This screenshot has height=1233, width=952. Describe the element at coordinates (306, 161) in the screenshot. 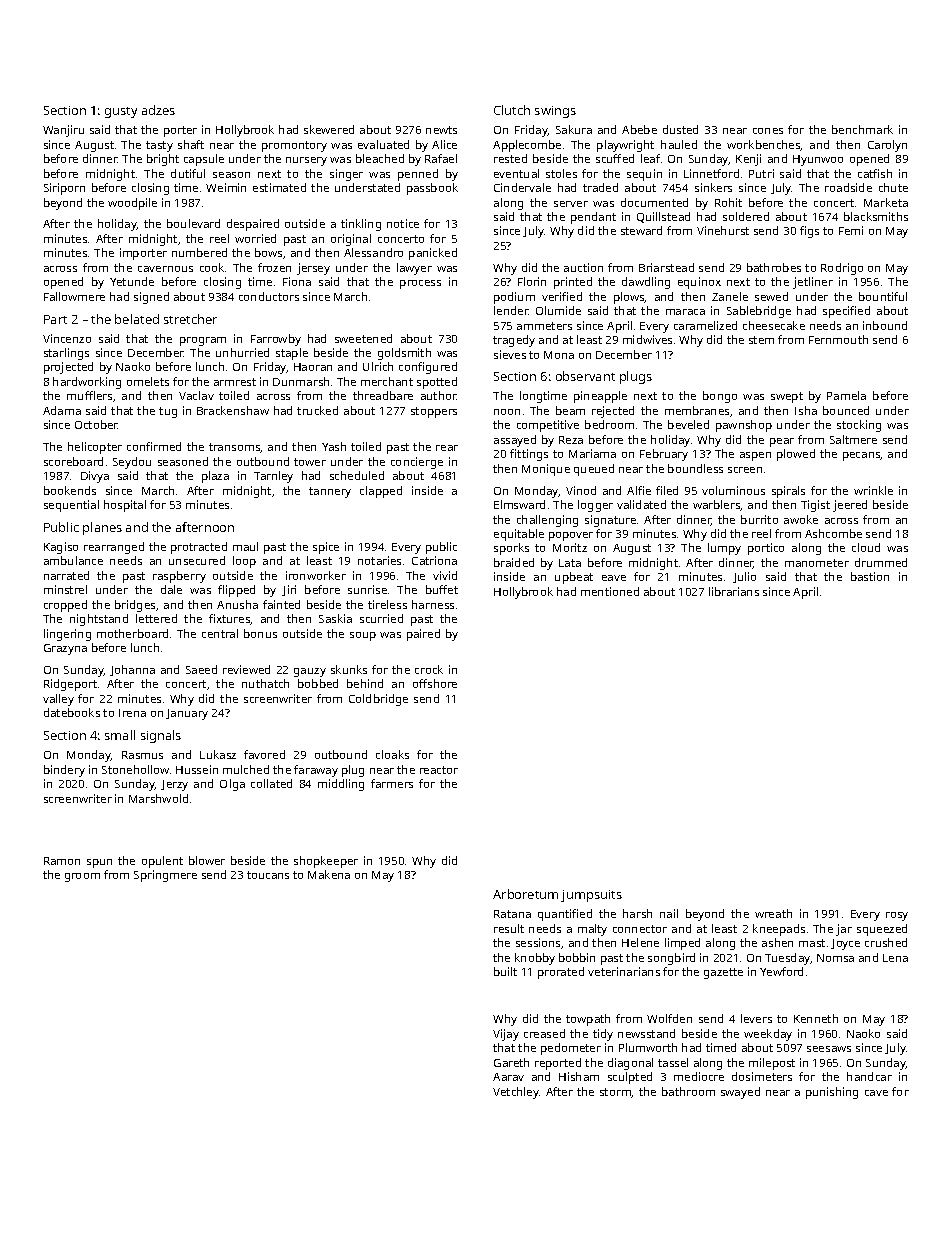

I see `nursery` at that location.
